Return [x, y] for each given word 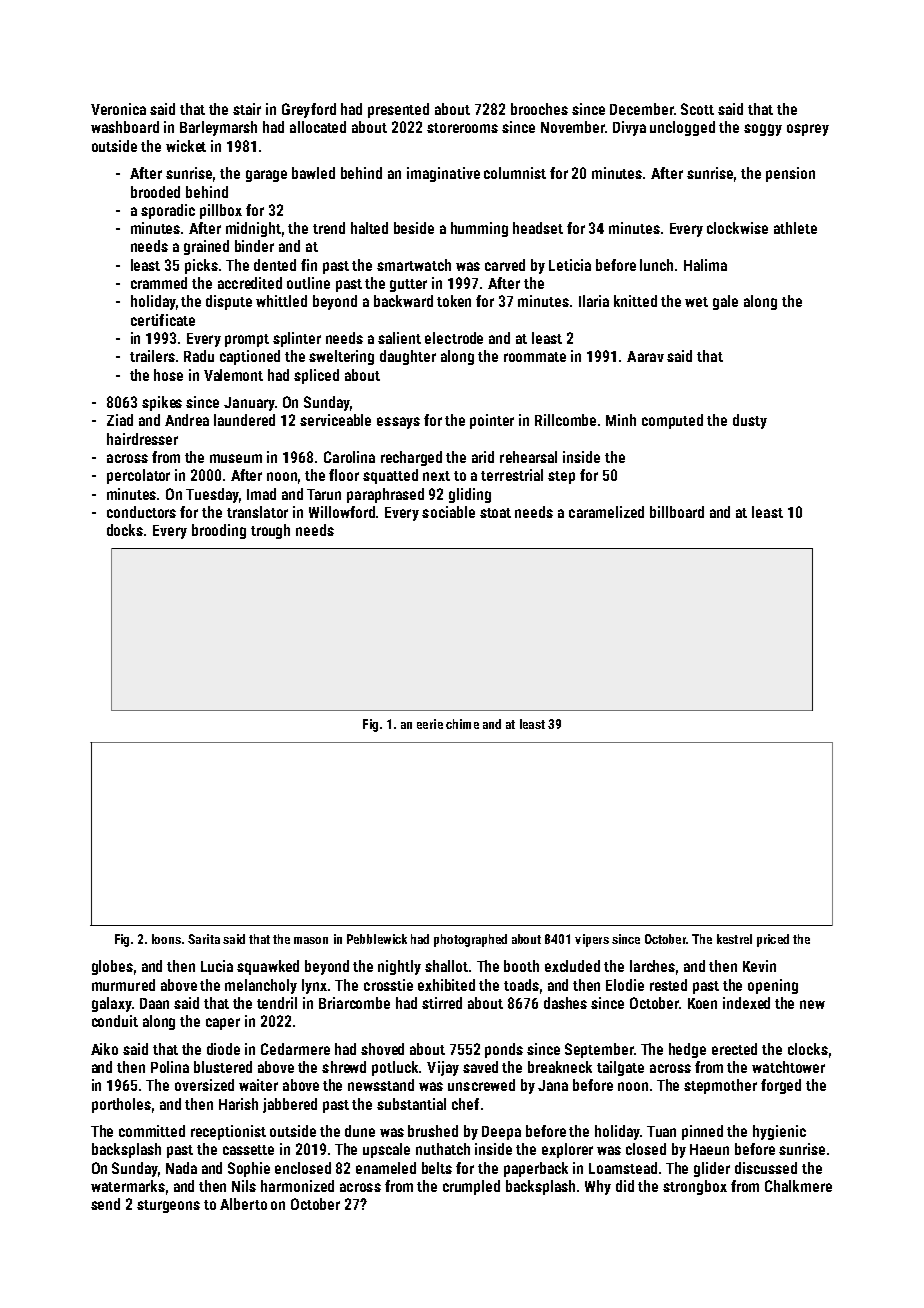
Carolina [349, 457]
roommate [535, 357]
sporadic [168, 211]
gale [725, 302]
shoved [382, 1049]
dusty [750, 421]
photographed [470, 940]
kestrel [734, 939]
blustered [223, 1067]
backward [403, 301]
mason [311, 940]
